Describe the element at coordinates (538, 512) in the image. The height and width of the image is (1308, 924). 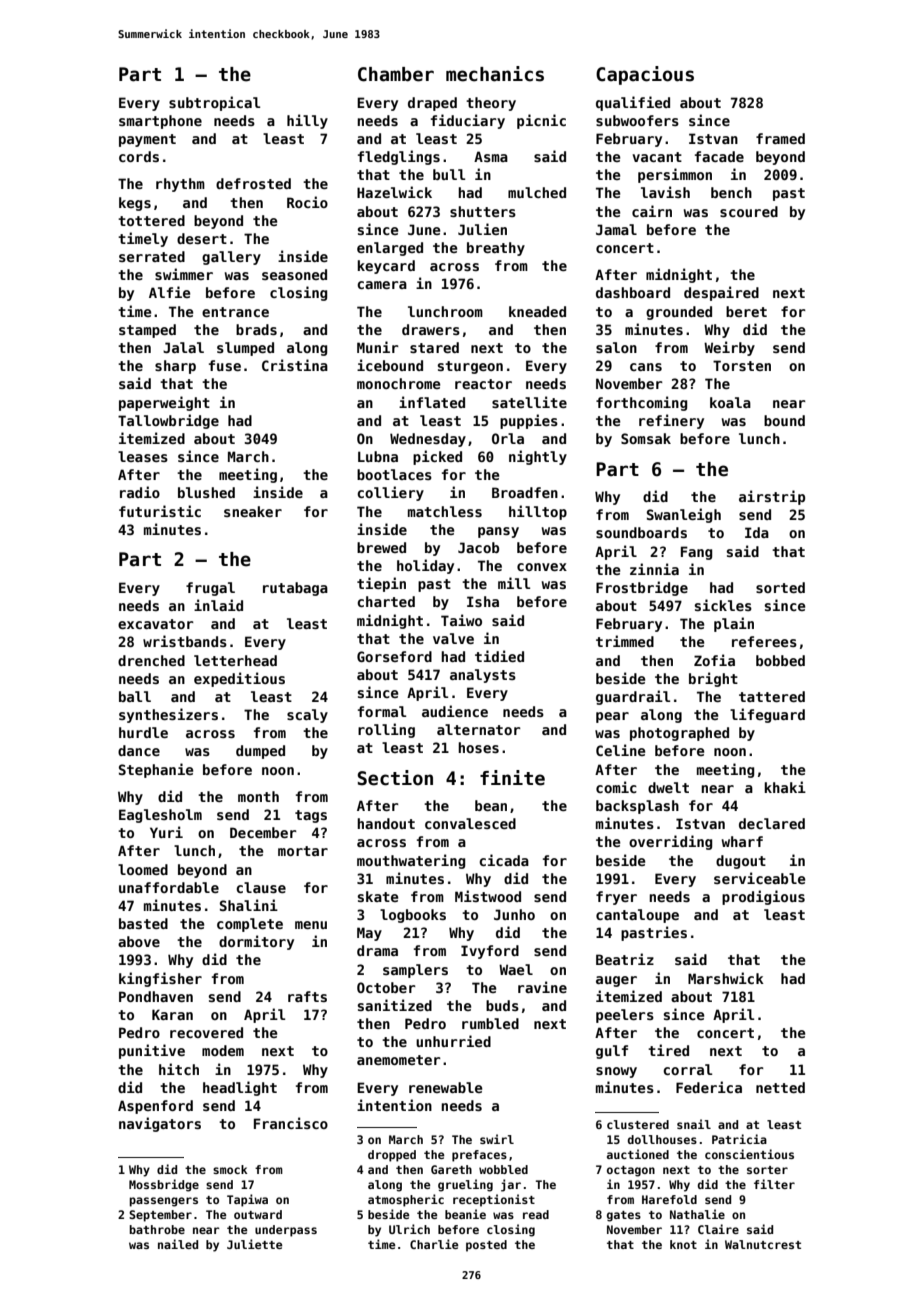
I see `hilltop` at that location.
